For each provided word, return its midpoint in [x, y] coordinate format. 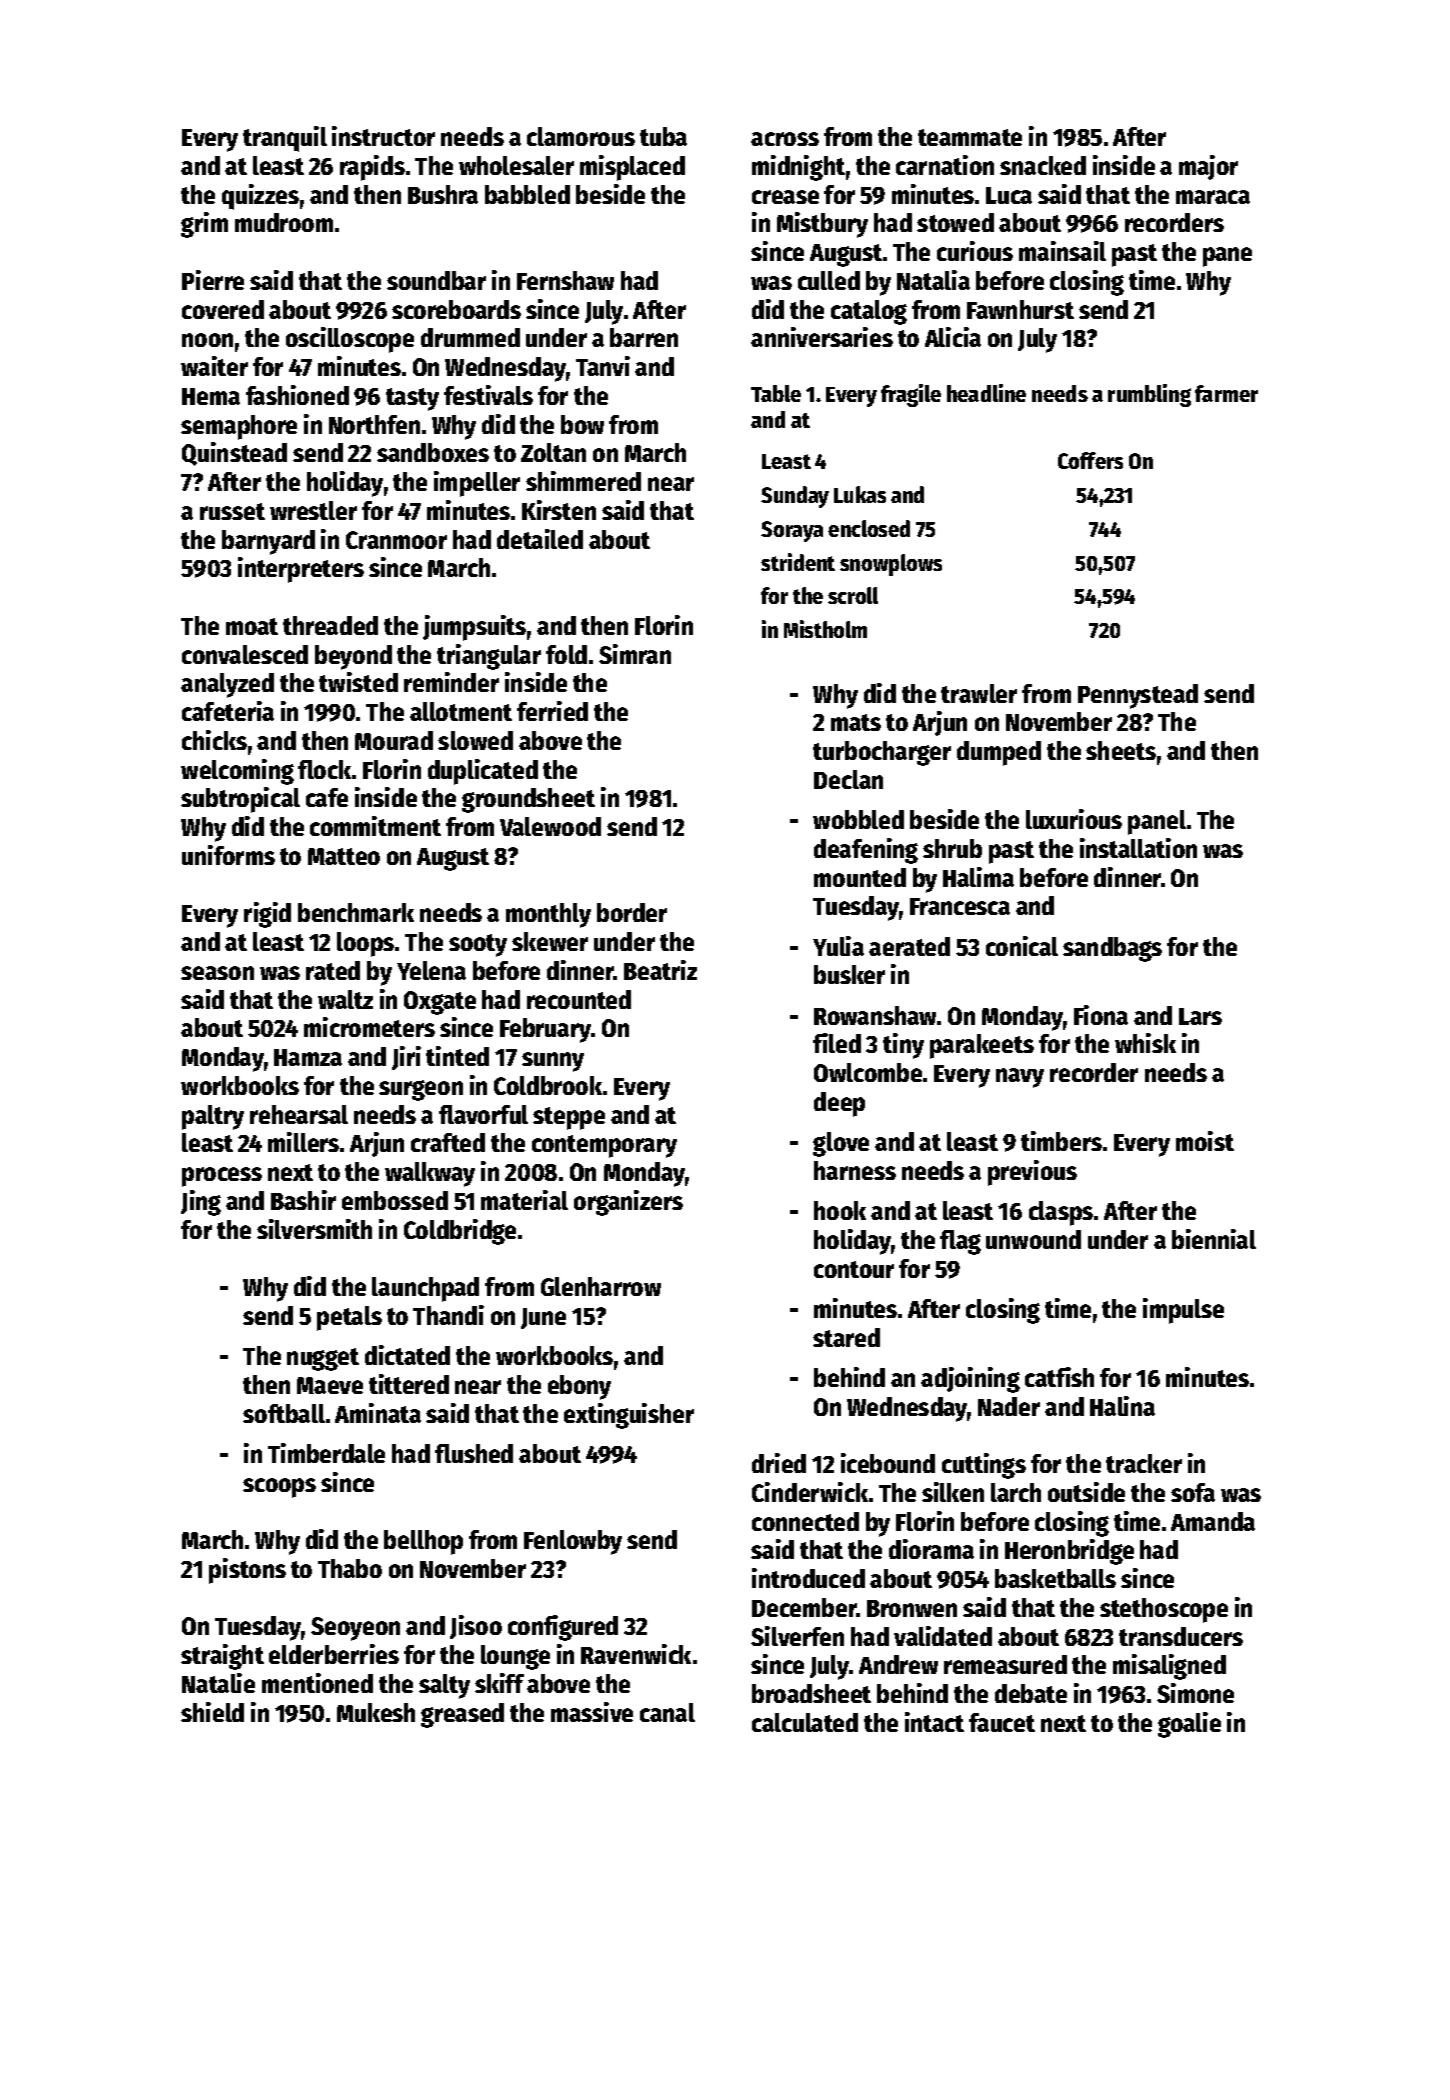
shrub [952, 848]
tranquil [285, 139]
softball [284, 1413]
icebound [888, 1463]
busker [849, 974]
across [785, 139]
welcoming [237, 772]
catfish [1059, 1377]
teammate [970, 137]
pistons [247, 1571]
